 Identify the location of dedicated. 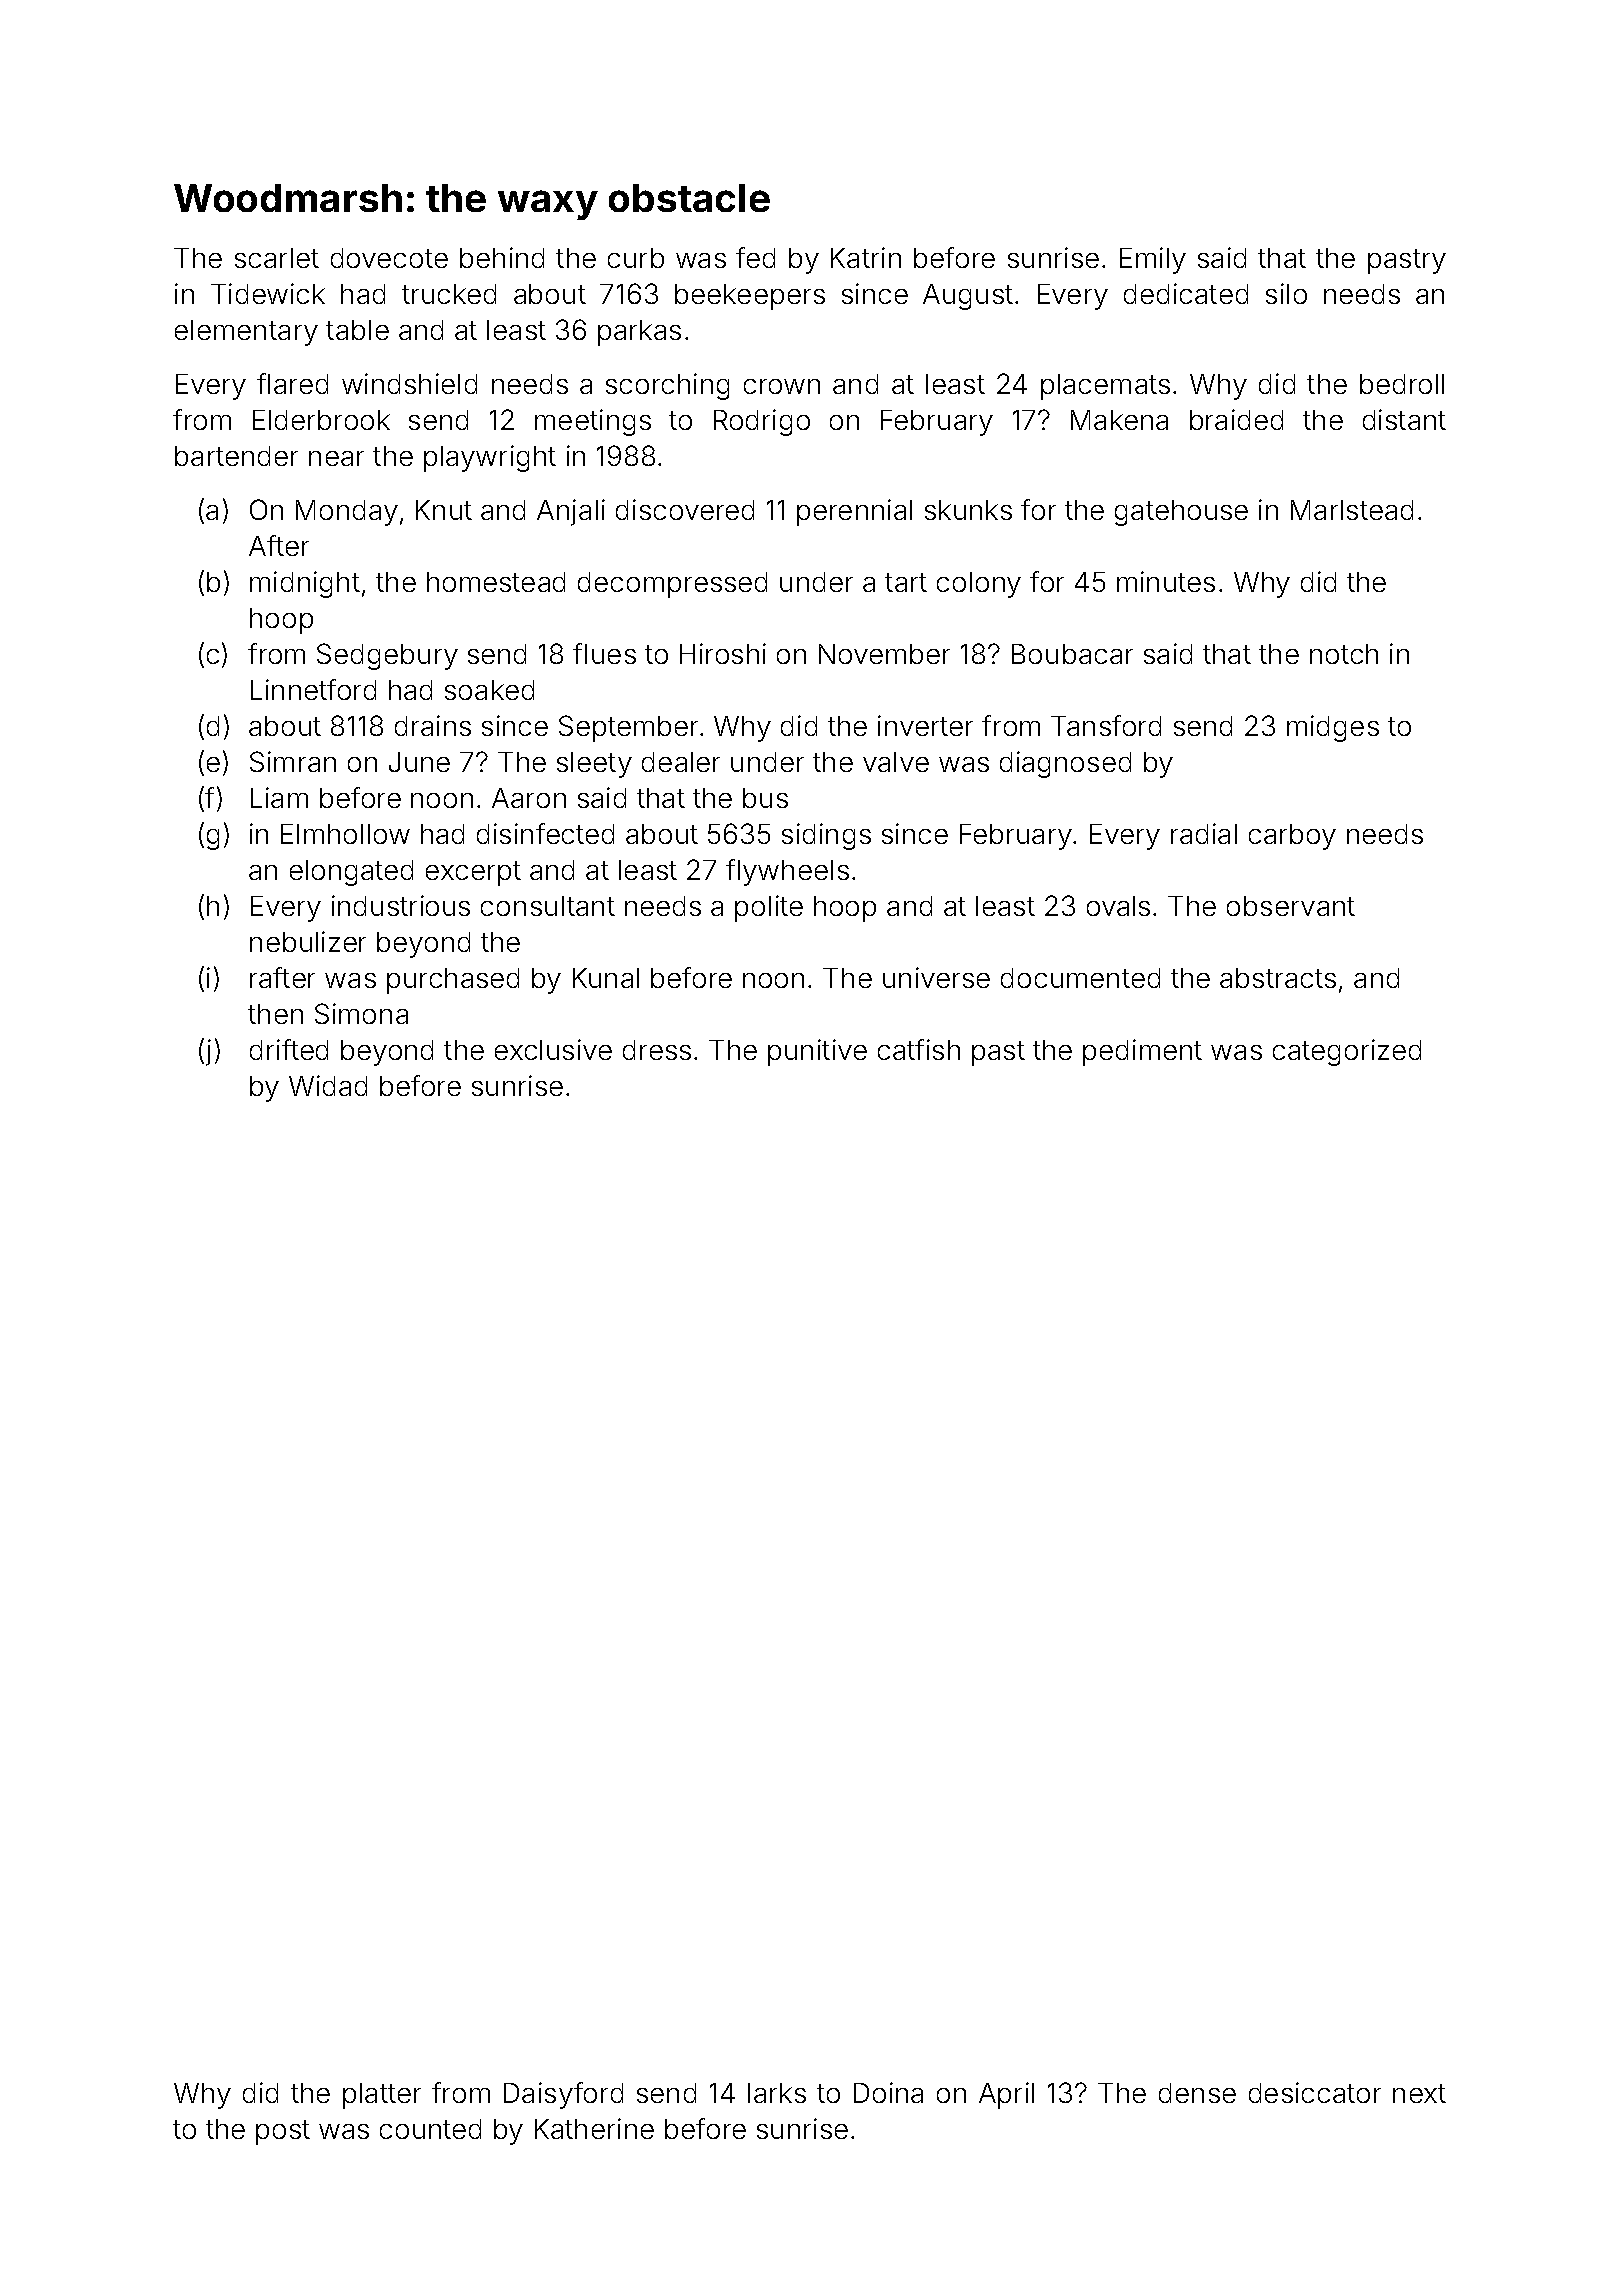
(1186, 293).
